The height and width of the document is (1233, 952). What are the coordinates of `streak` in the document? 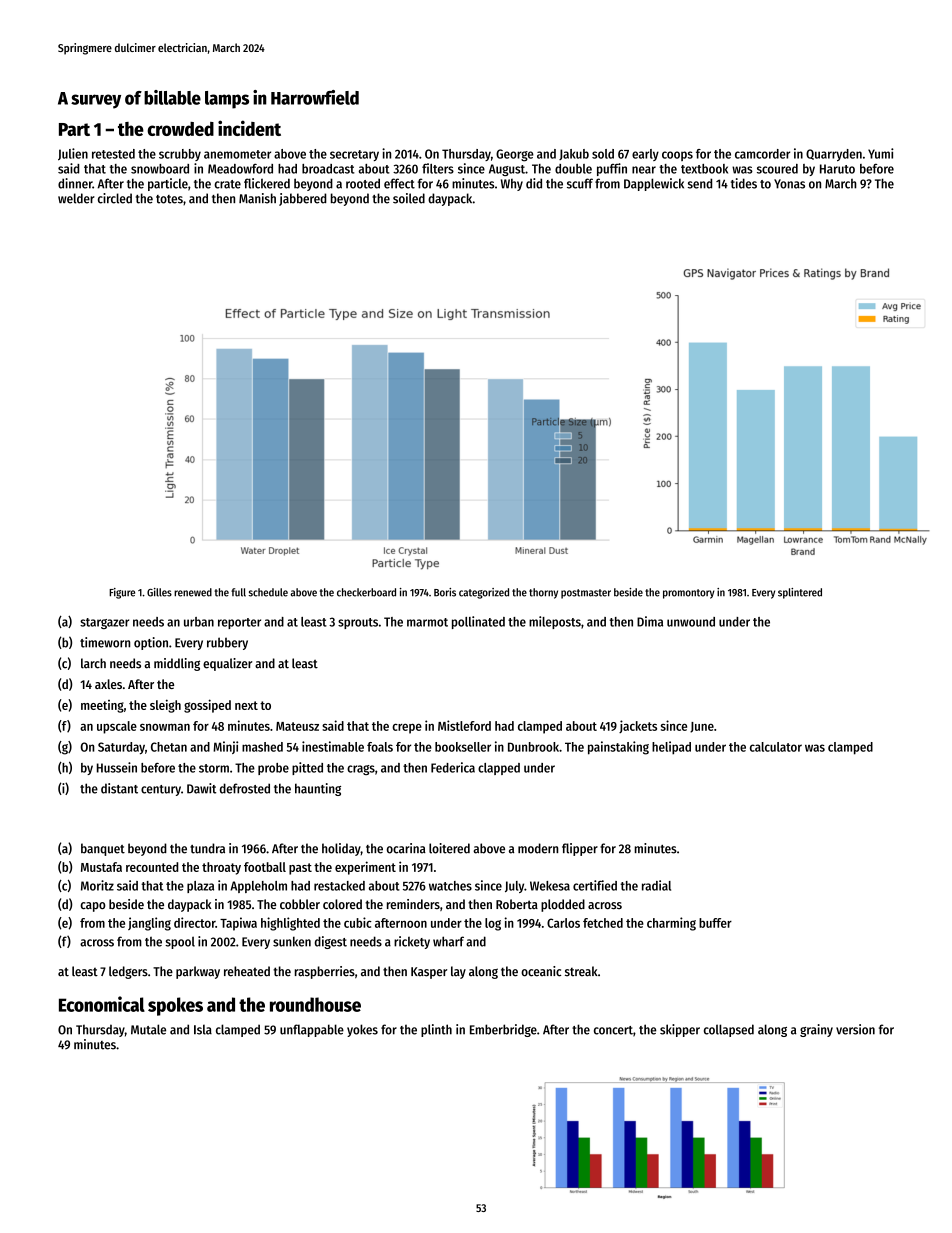 It's located at (581, 971).
